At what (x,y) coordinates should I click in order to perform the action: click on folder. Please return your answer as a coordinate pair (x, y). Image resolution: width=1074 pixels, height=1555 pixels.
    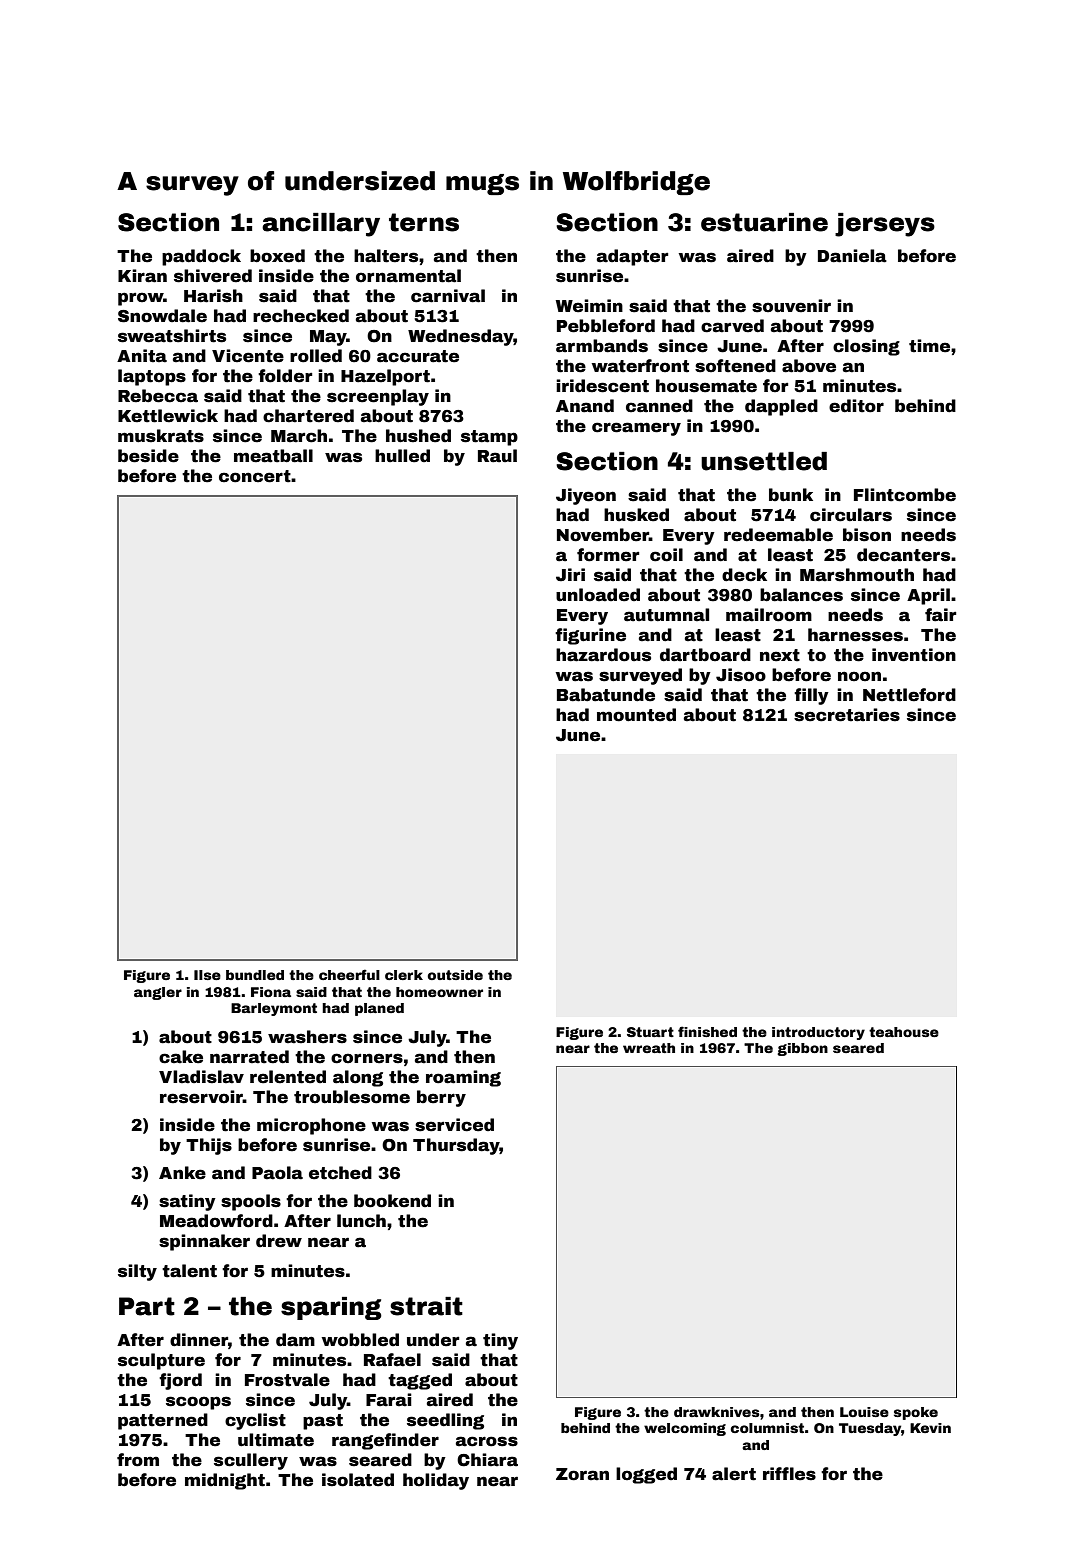
    Looking at the image, I should click on (285, 376).
